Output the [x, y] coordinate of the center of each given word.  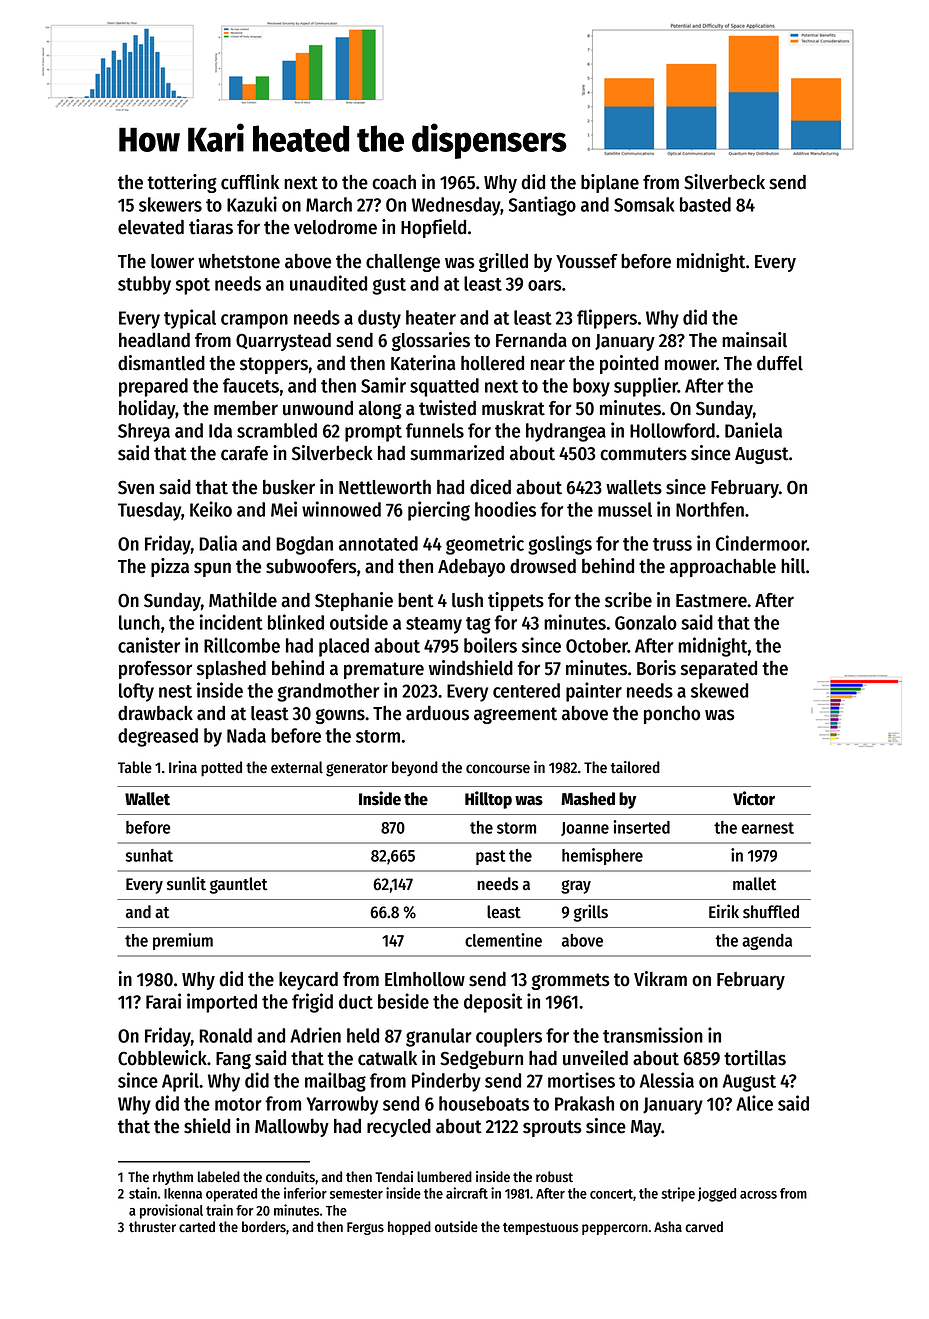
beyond [415, 768]
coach [394, 182]
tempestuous [540, 1229]
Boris [656, 668]
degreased [158, 737]
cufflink [250, 182]
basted [705, 204]
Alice [754, 1103]
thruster [152, 1227]
